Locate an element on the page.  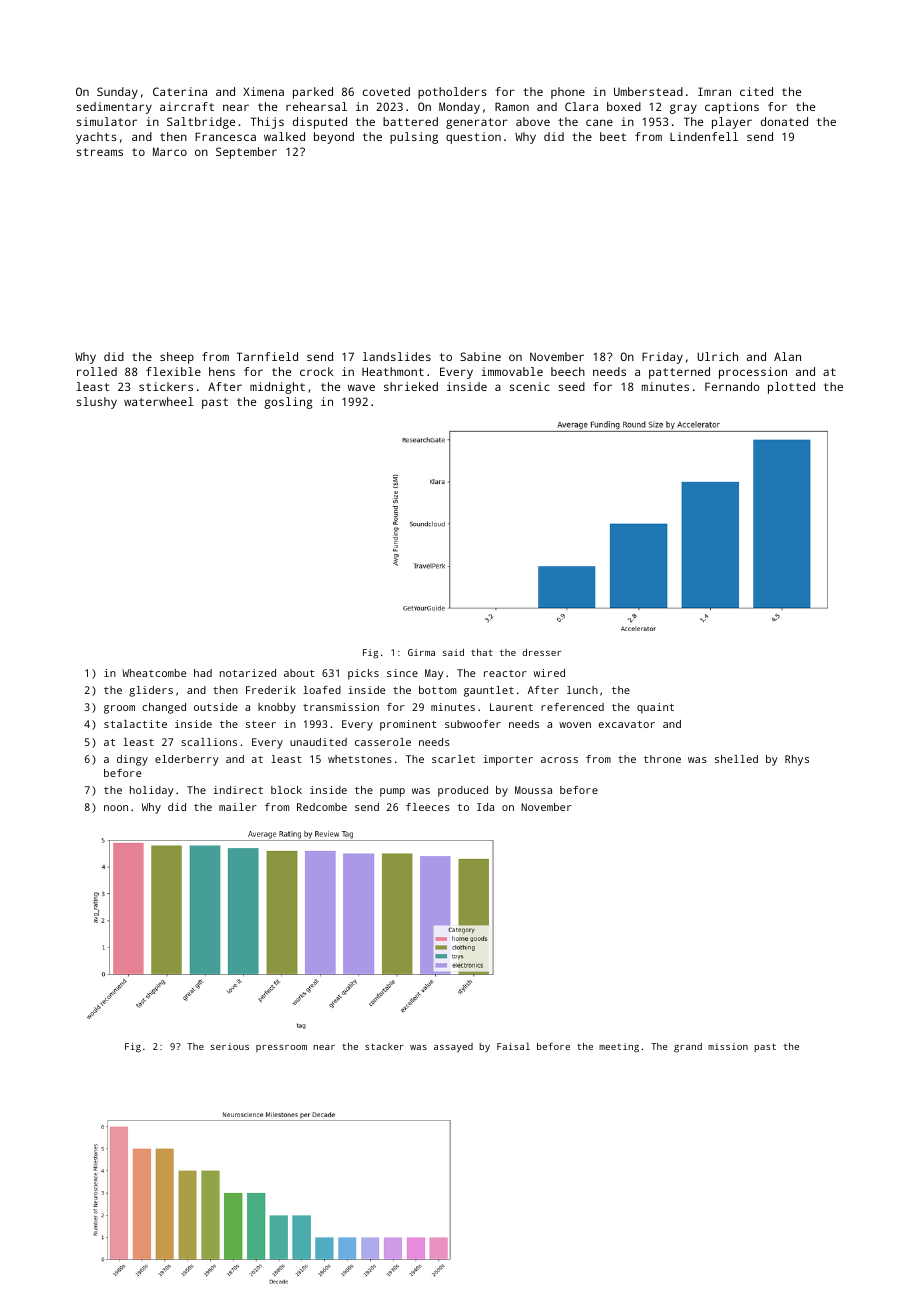
shelled is located at coordinates (736, 759).
